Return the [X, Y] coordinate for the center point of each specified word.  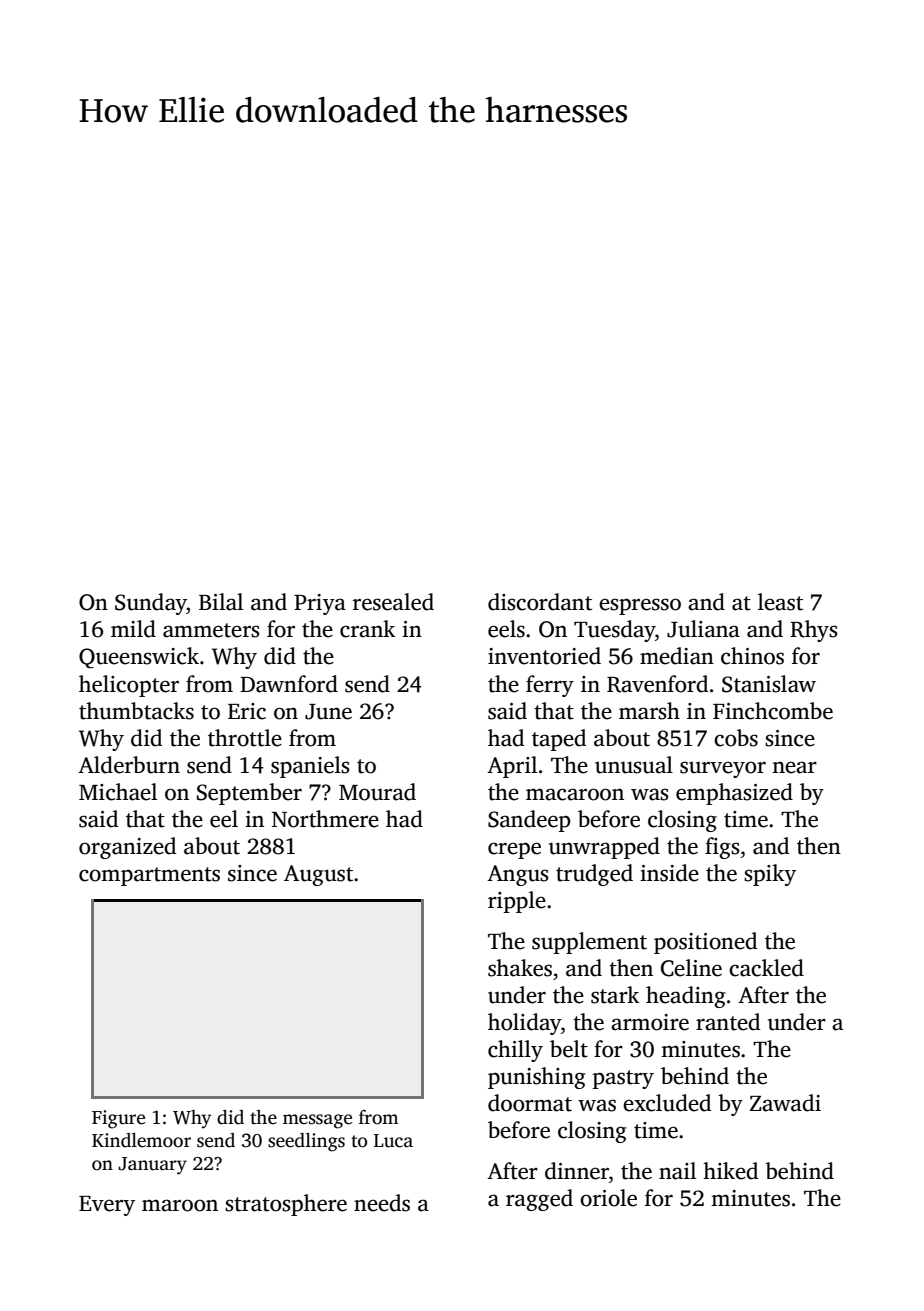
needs [382, 1203]
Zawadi [785, 1103]
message [317, 1121]
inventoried [544, 656]
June [328, 712]
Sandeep [529, 821]
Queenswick [139, 657]
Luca [393, 1141]
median [677, 656]
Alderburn [129, 765]
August [318, 875]
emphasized [734, 794]
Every [107, 1206]
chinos [752, 656]
